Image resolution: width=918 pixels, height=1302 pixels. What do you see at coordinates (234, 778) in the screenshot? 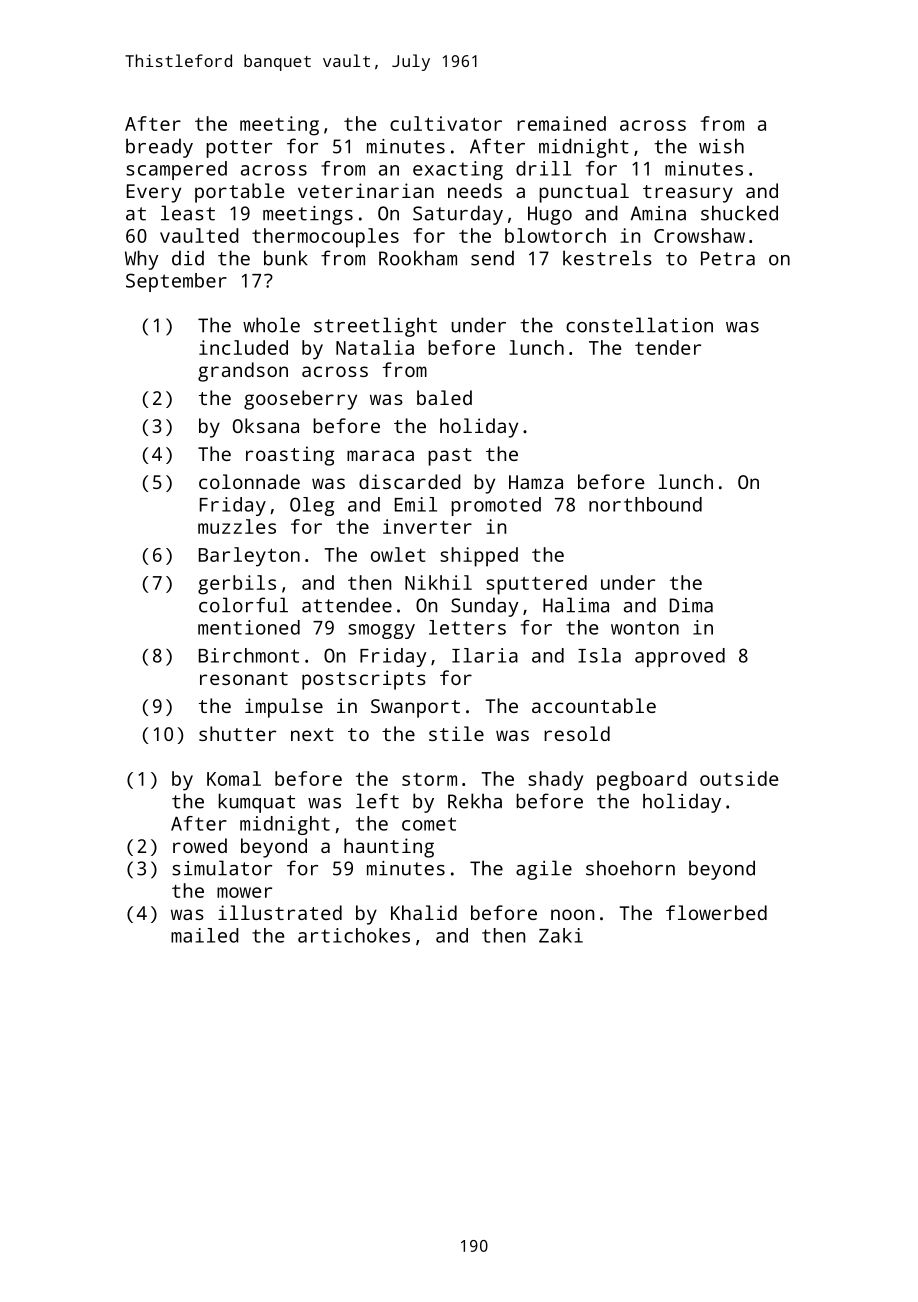
I see `Komal` at bounding box center [234, 778].
